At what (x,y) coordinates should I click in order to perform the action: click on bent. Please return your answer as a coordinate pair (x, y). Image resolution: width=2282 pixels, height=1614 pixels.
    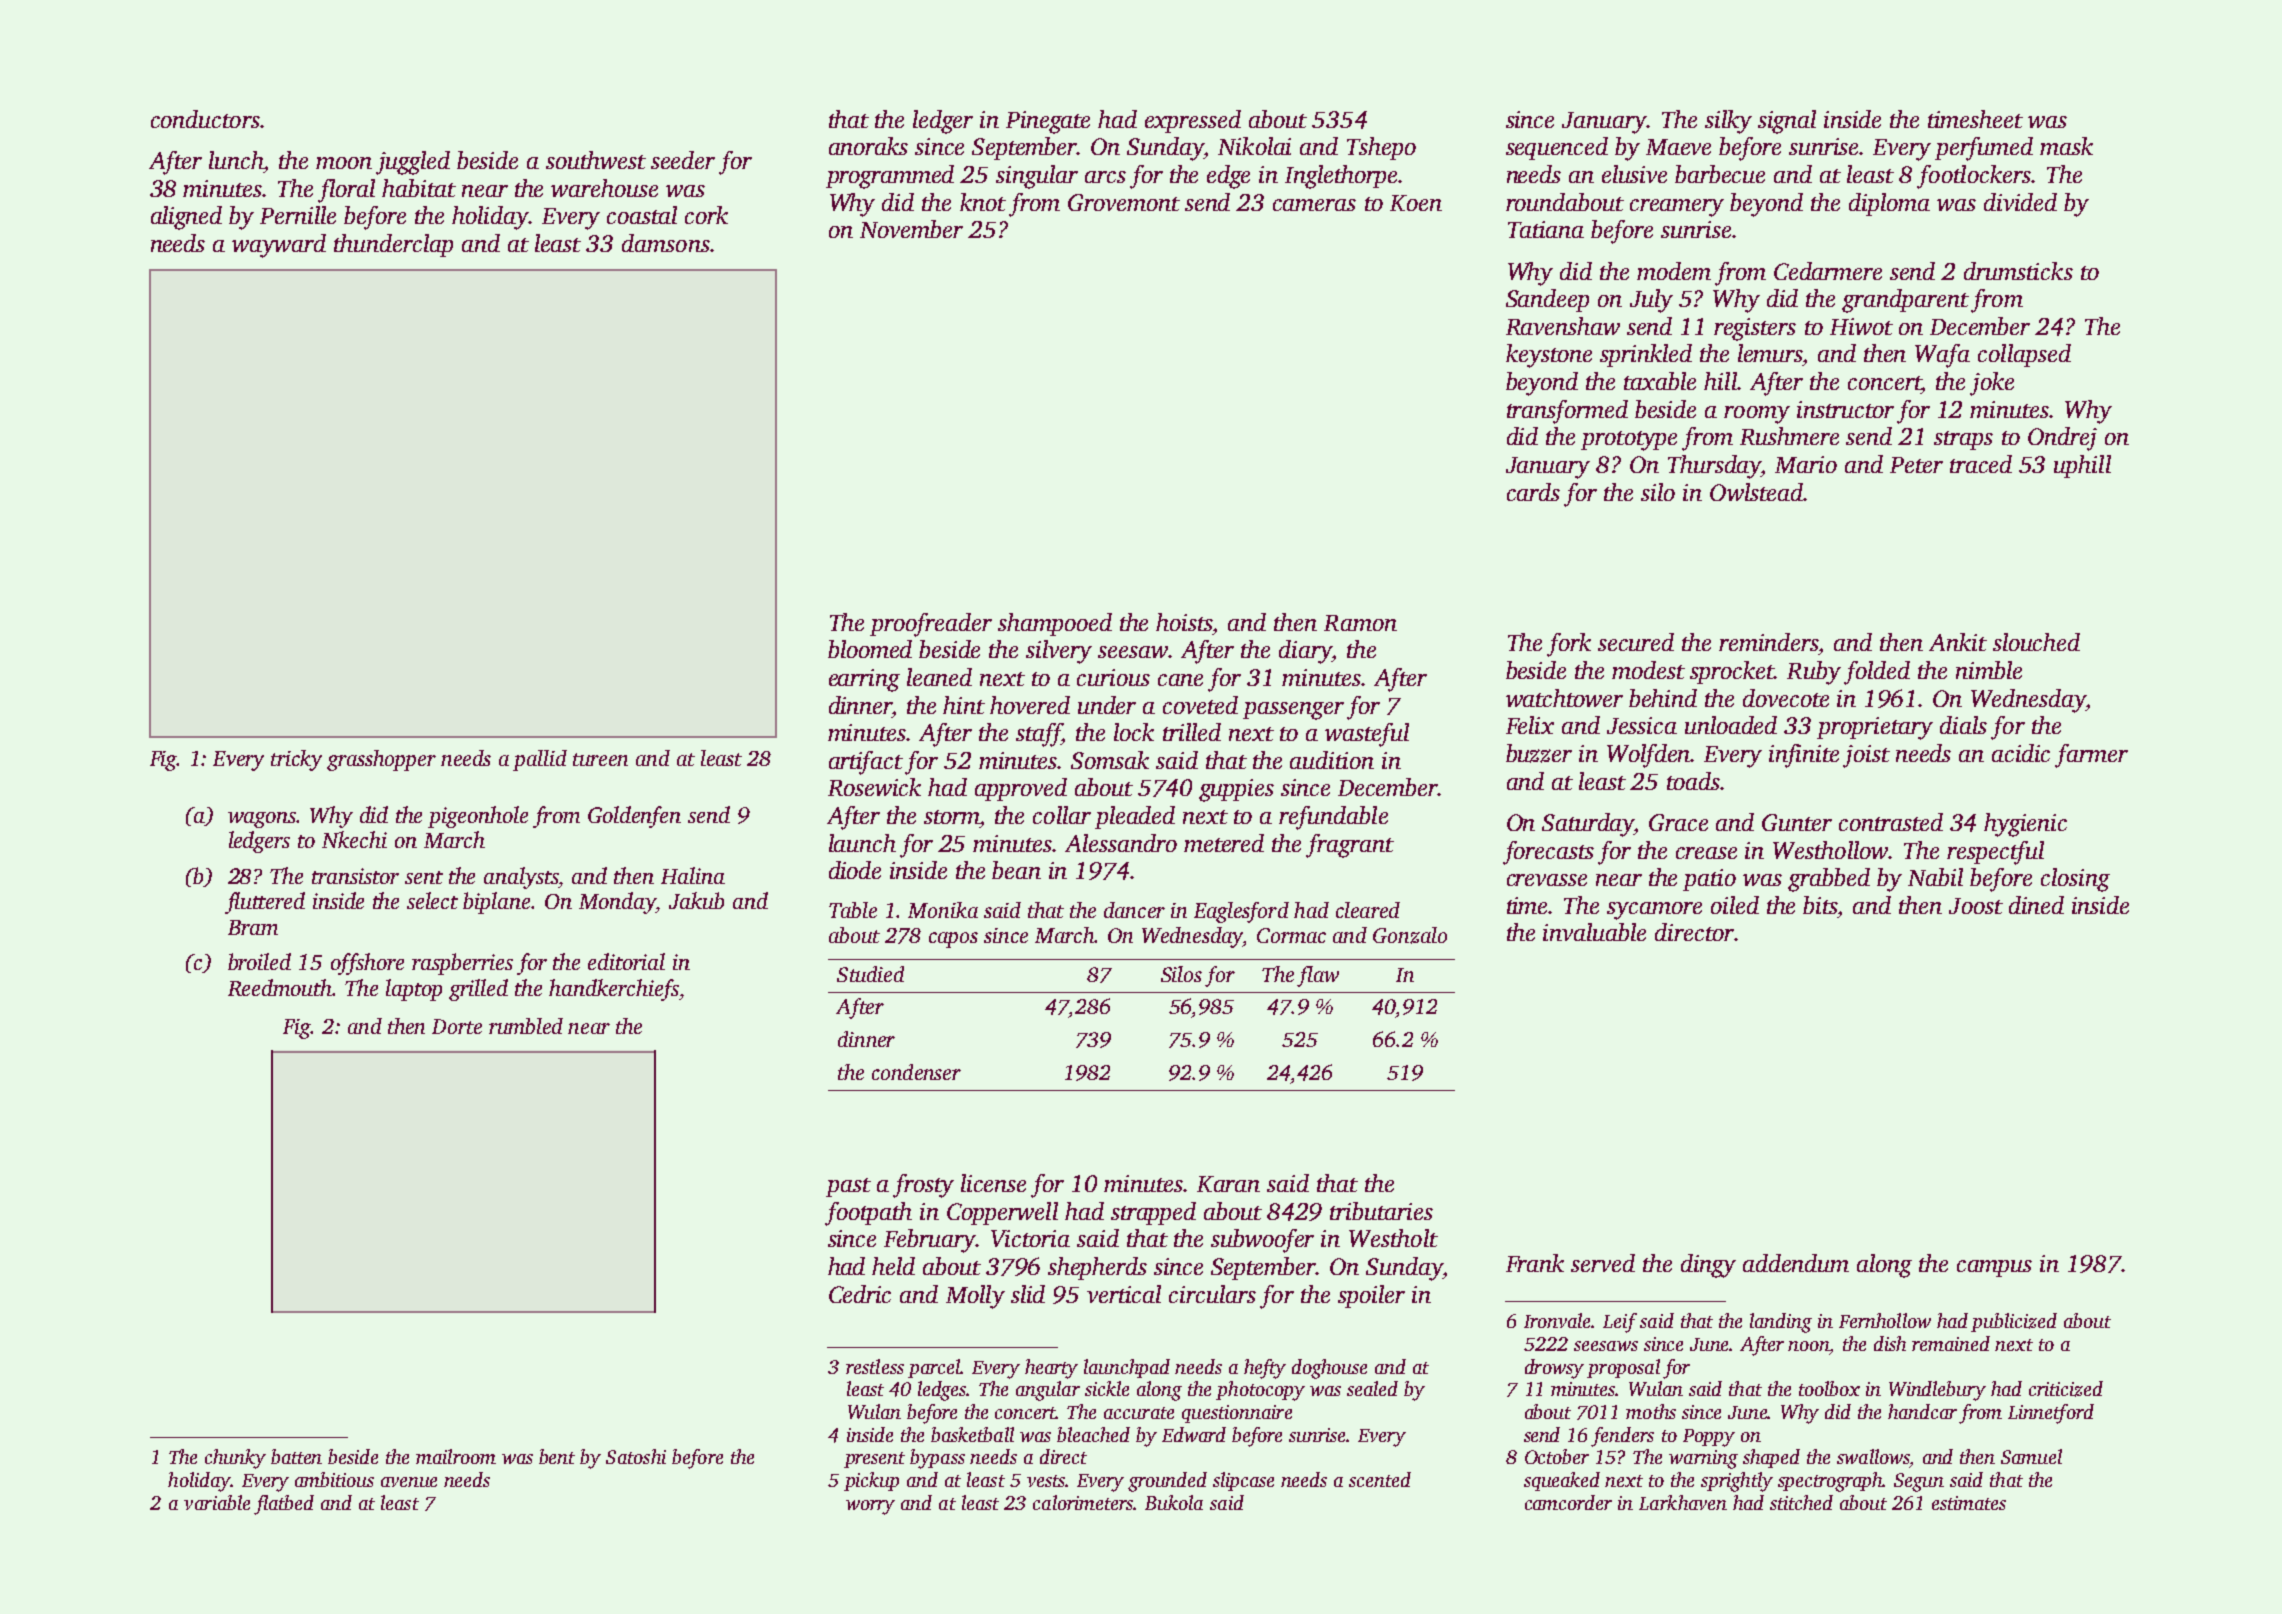
    Looking at the image, I should click on (557, 1456).
